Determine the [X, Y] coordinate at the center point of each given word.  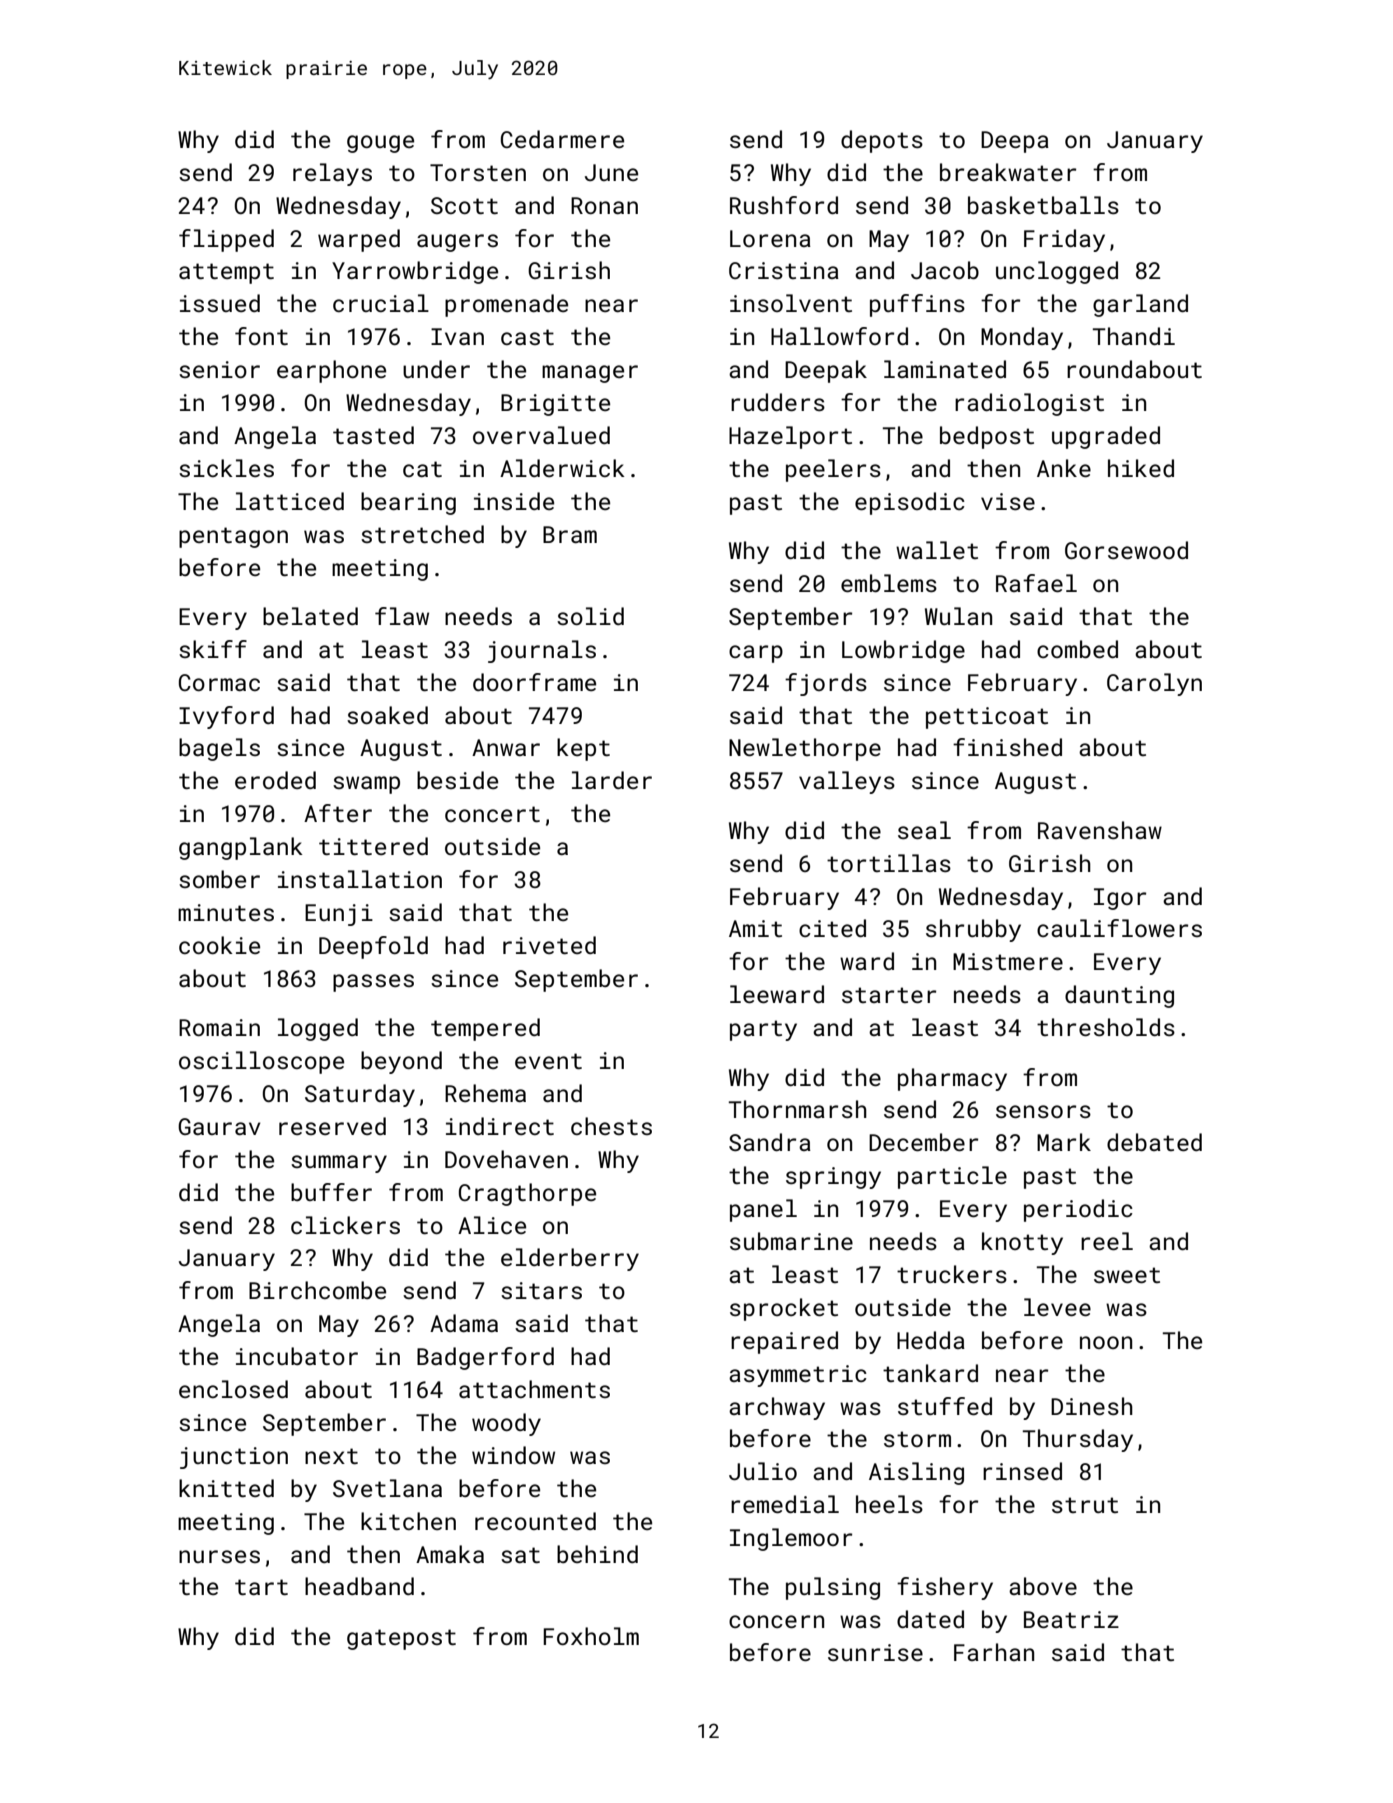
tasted [373, 435]
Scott [464, 205]
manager [590, 374]
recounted [535, 1521]
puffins [917, 305]
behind [597, 1554]
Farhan [994, 1652]
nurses [219, 1556]
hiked [1141, 468]
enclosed [233, 1389]
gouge [380, 144]
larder [612, 780]
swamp [366, 785]
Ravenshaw [1100, 830]
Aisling [916, 1473]
